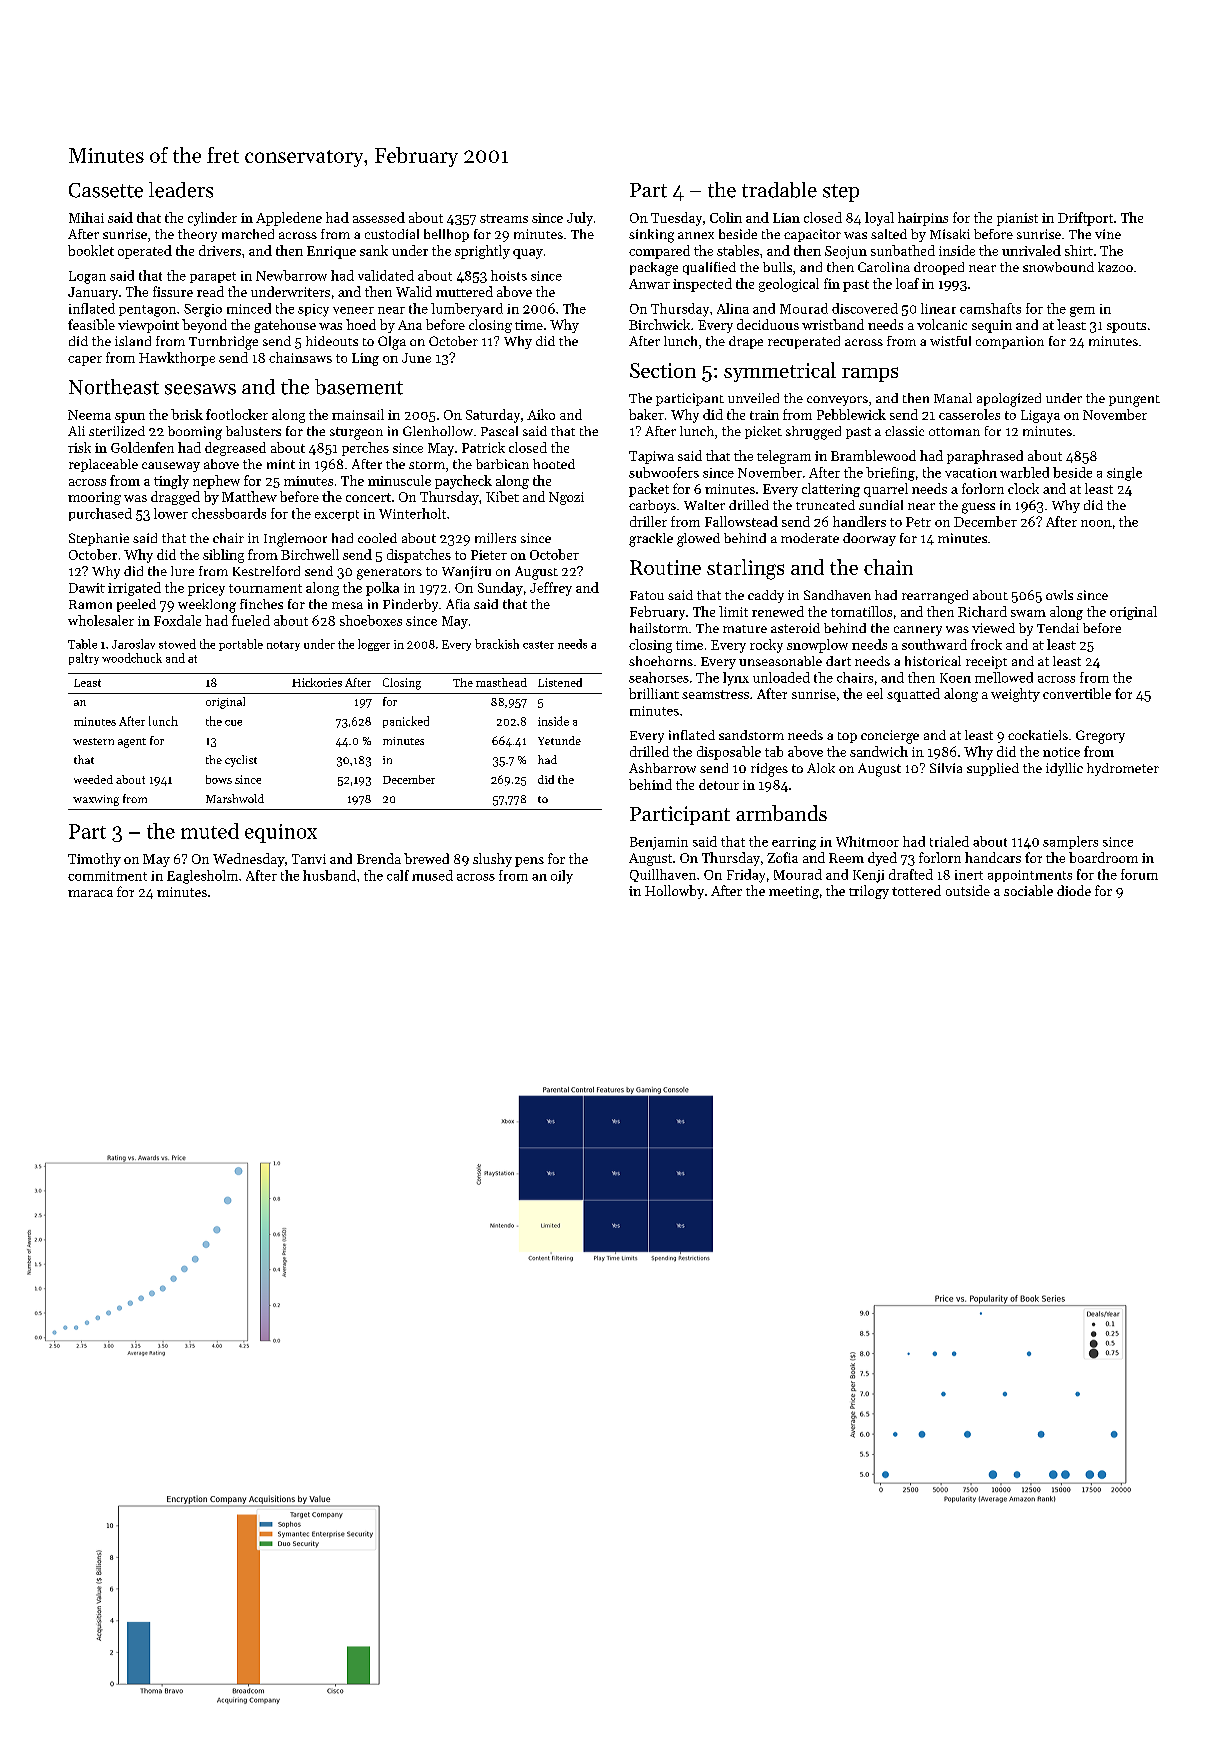 The height and width of the screenshot is (1741, 1231). I want to click on leaders, so click(181, 190).
